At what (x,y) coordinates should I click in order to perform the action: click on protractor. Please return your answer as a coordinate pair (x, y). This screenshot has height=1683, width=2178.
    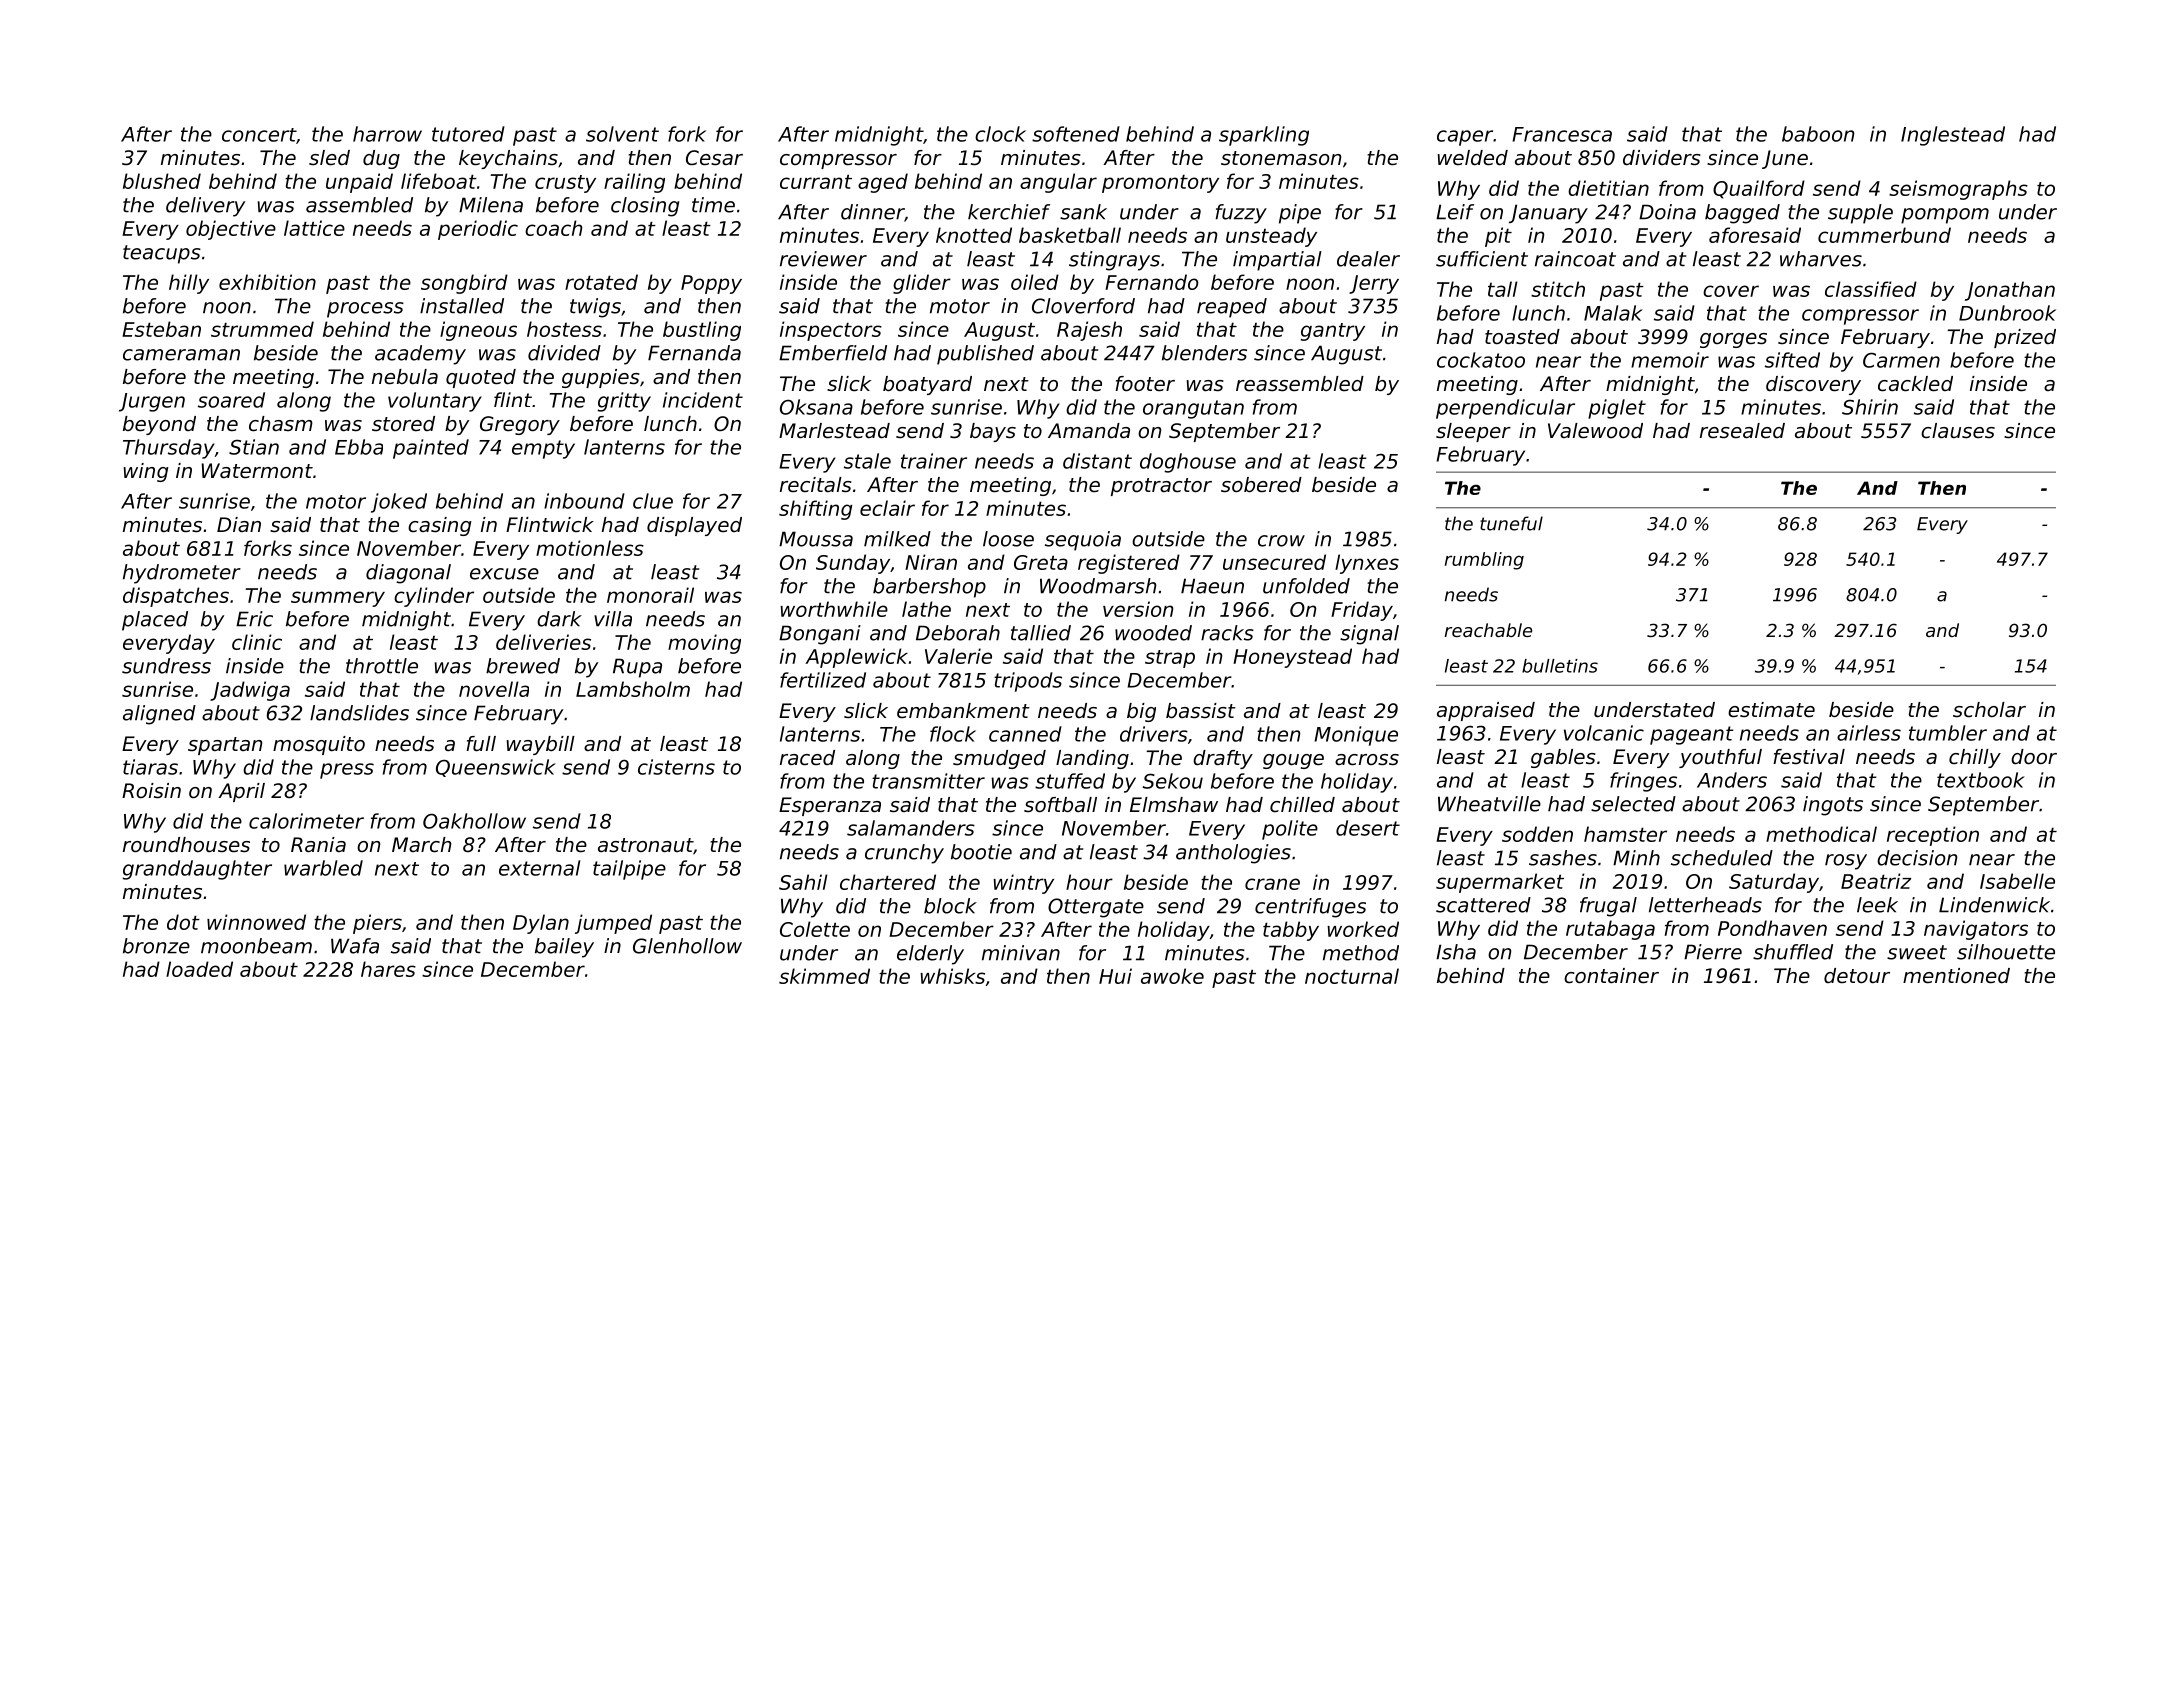
    Looking at the image, I should click on (1161, 487).
